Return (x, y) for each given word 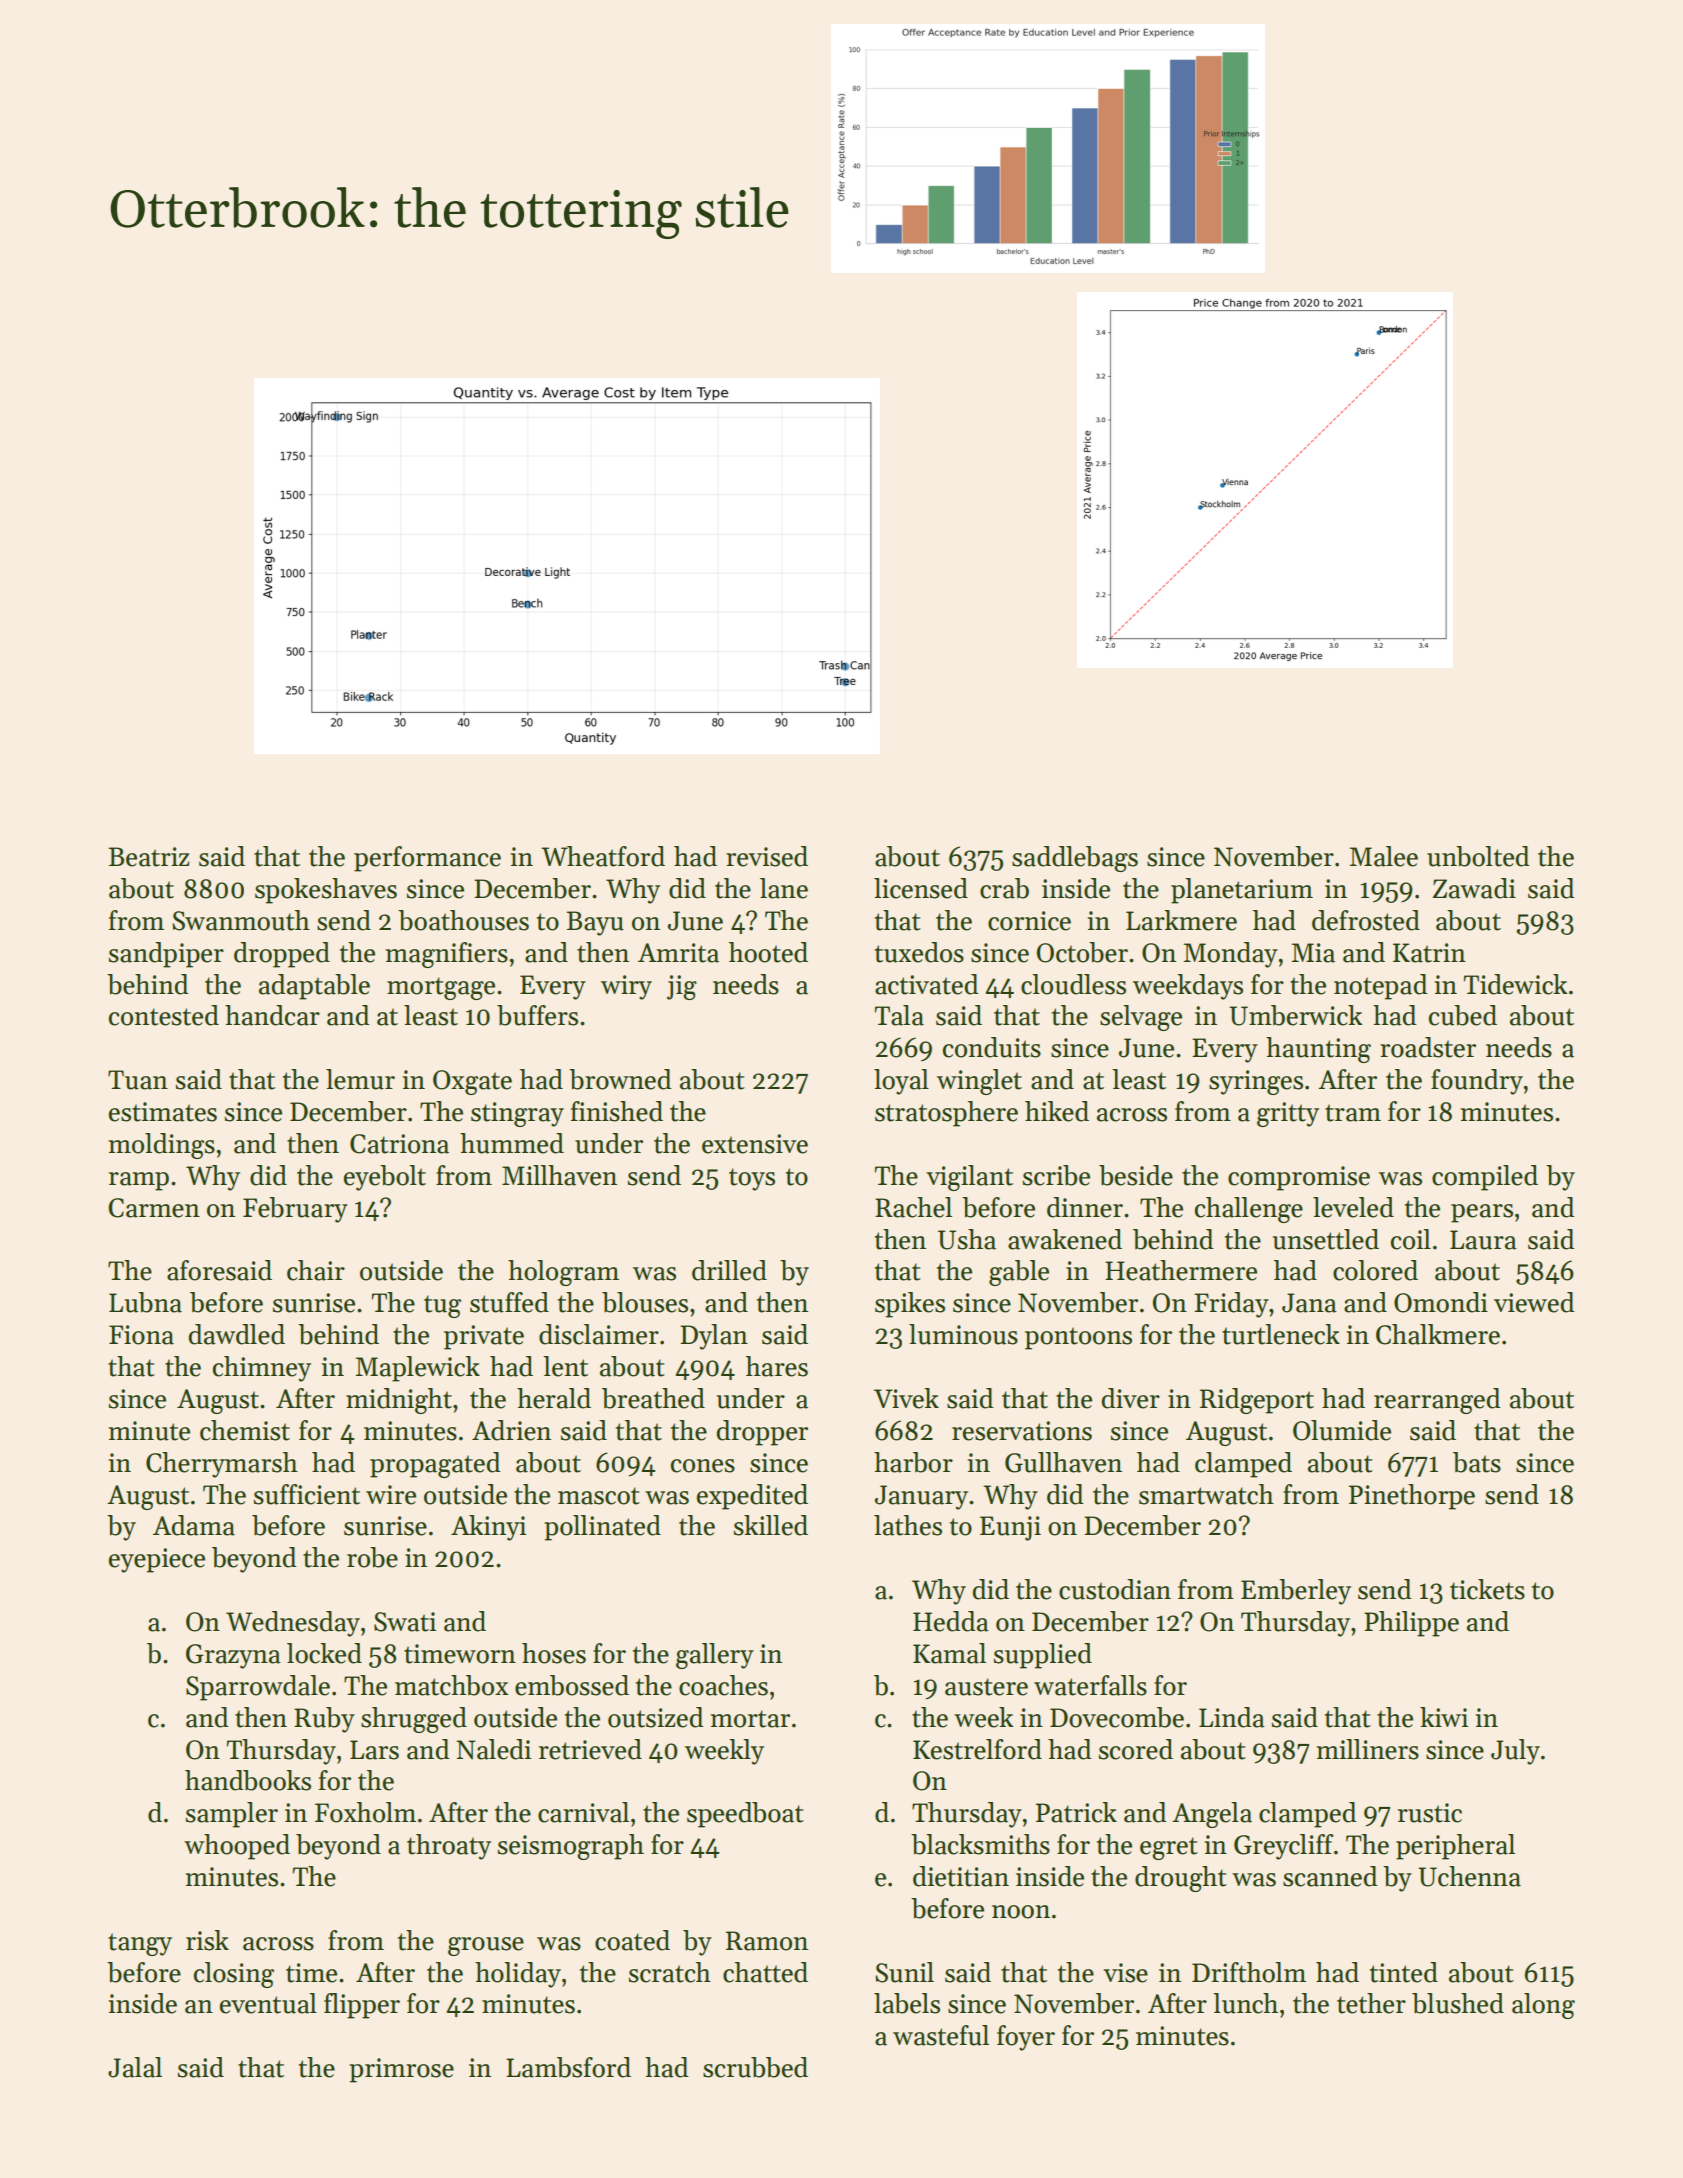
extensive (755, 1144)
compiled (1485, 1178)
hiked (1057, 1111)
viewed (1534, 1302)
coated (632, 1940)
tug (442, 1306)
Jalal (135, 2067)
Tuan (138, 1080)
